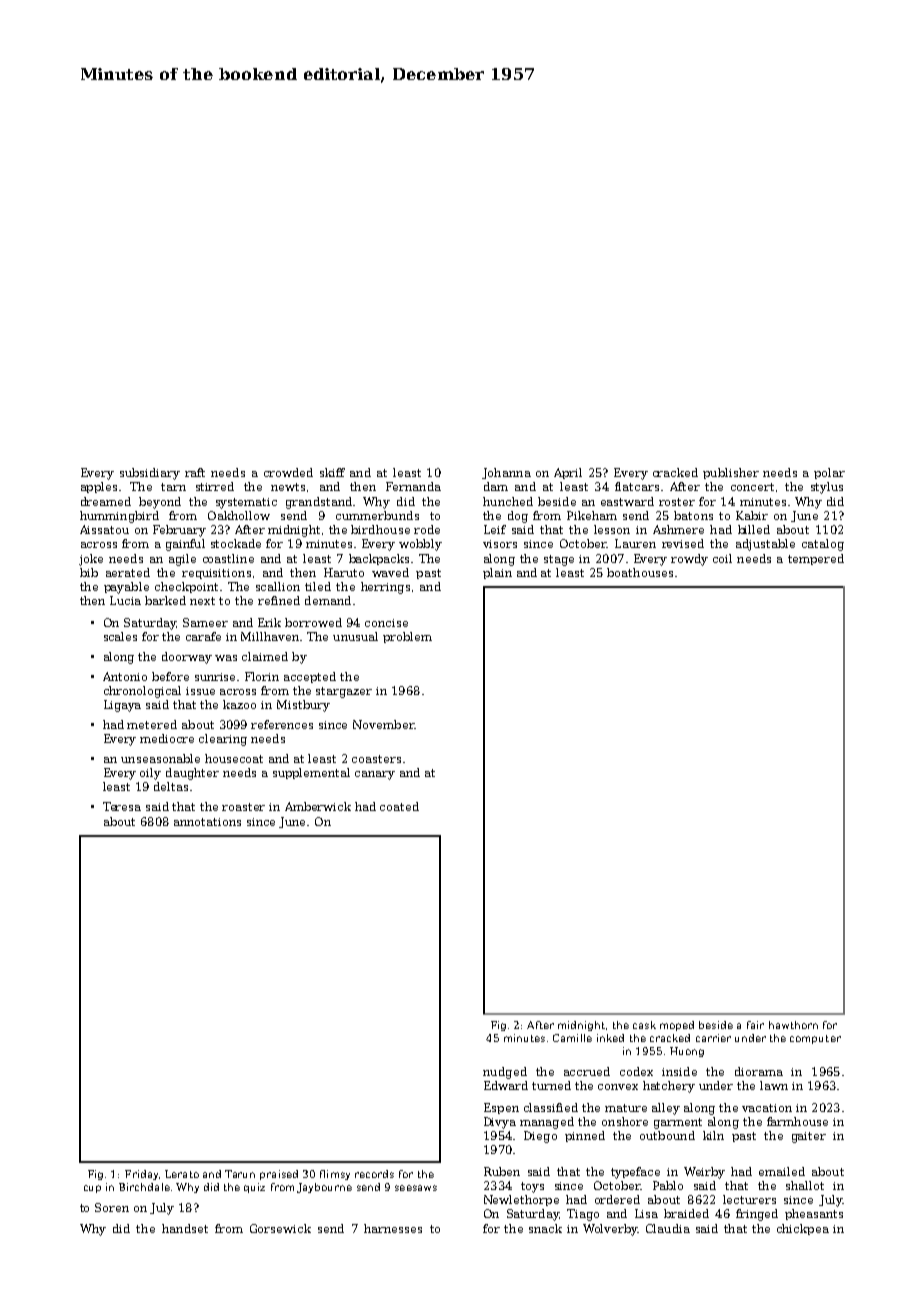 The width and height of the document is (924, 1308). I want to click on birdhouse, so click(380, 529).
